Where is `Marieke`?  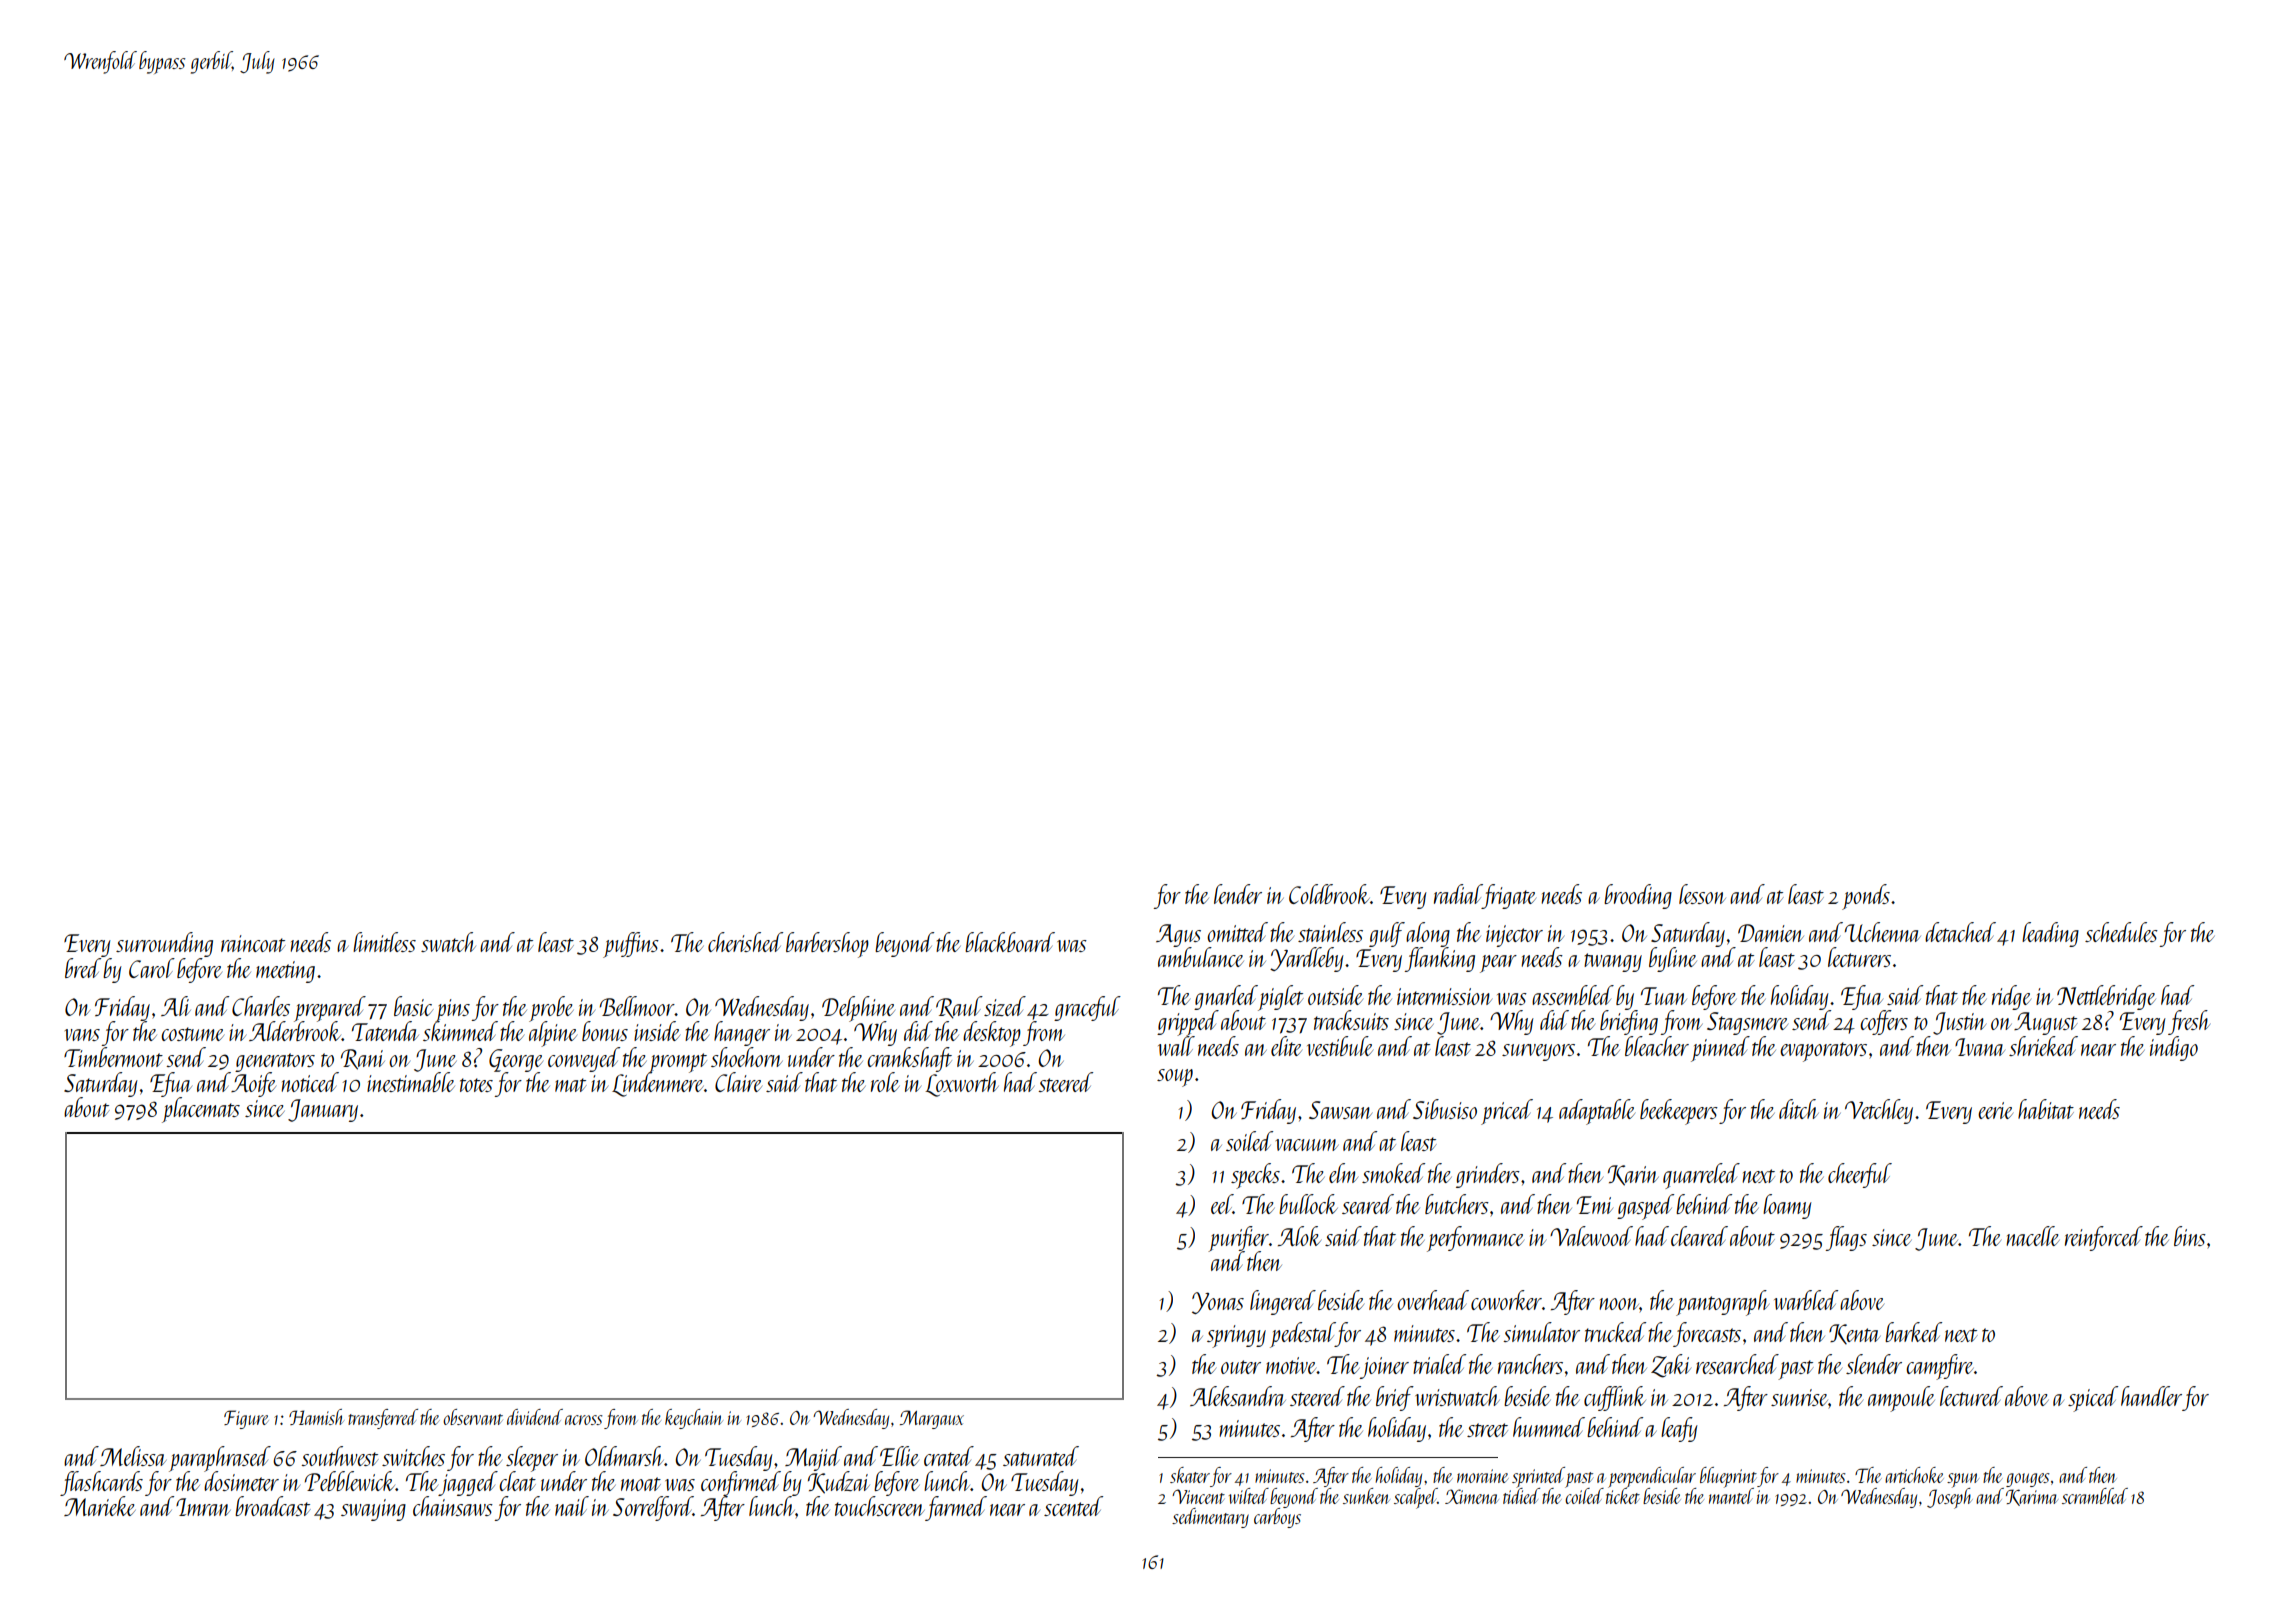 Marieke is located at coordinates (100, 1506).
